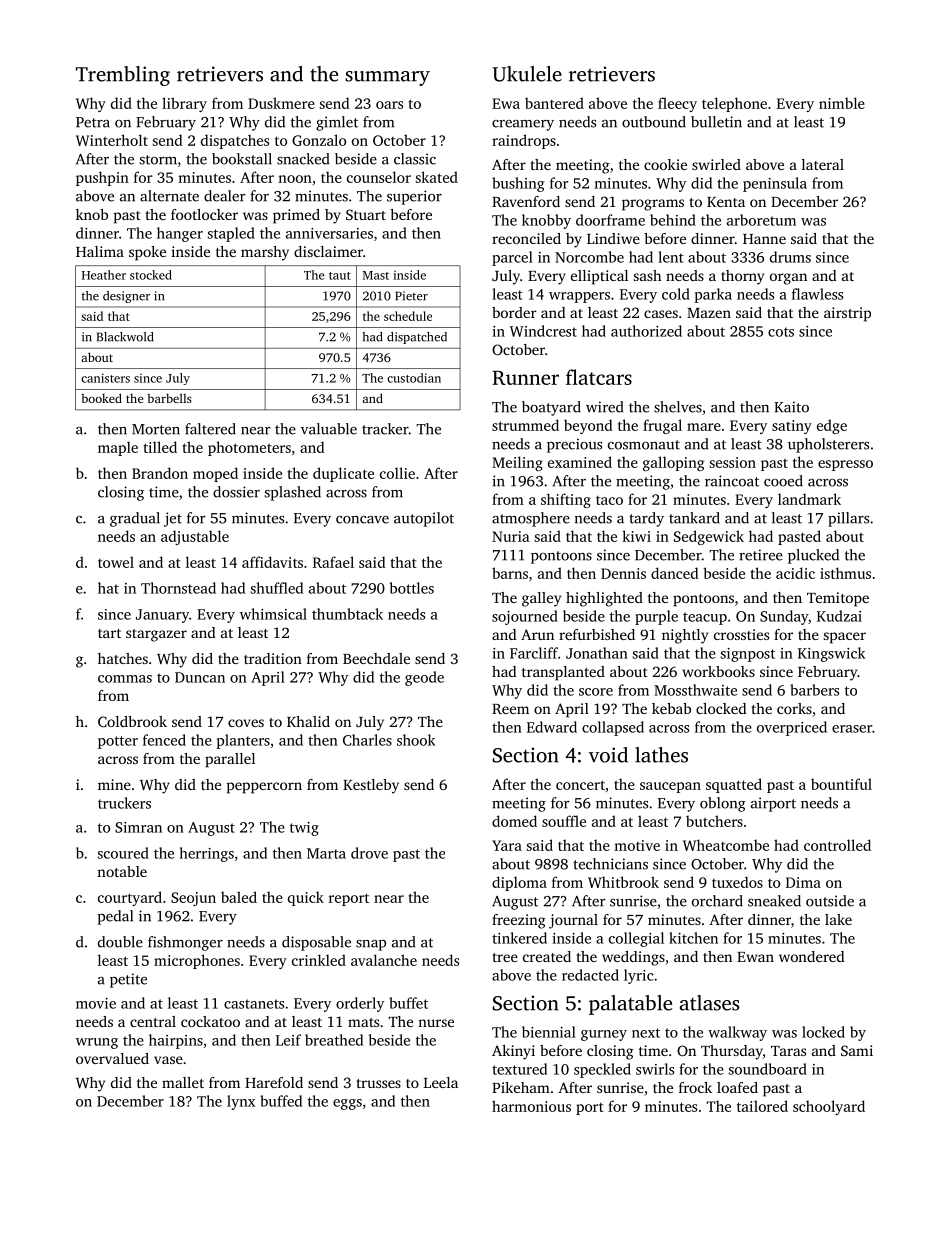 The image size is (952, 1233). Describe the element at coordinates (120, 942) in the image. I see `double` at that location.
